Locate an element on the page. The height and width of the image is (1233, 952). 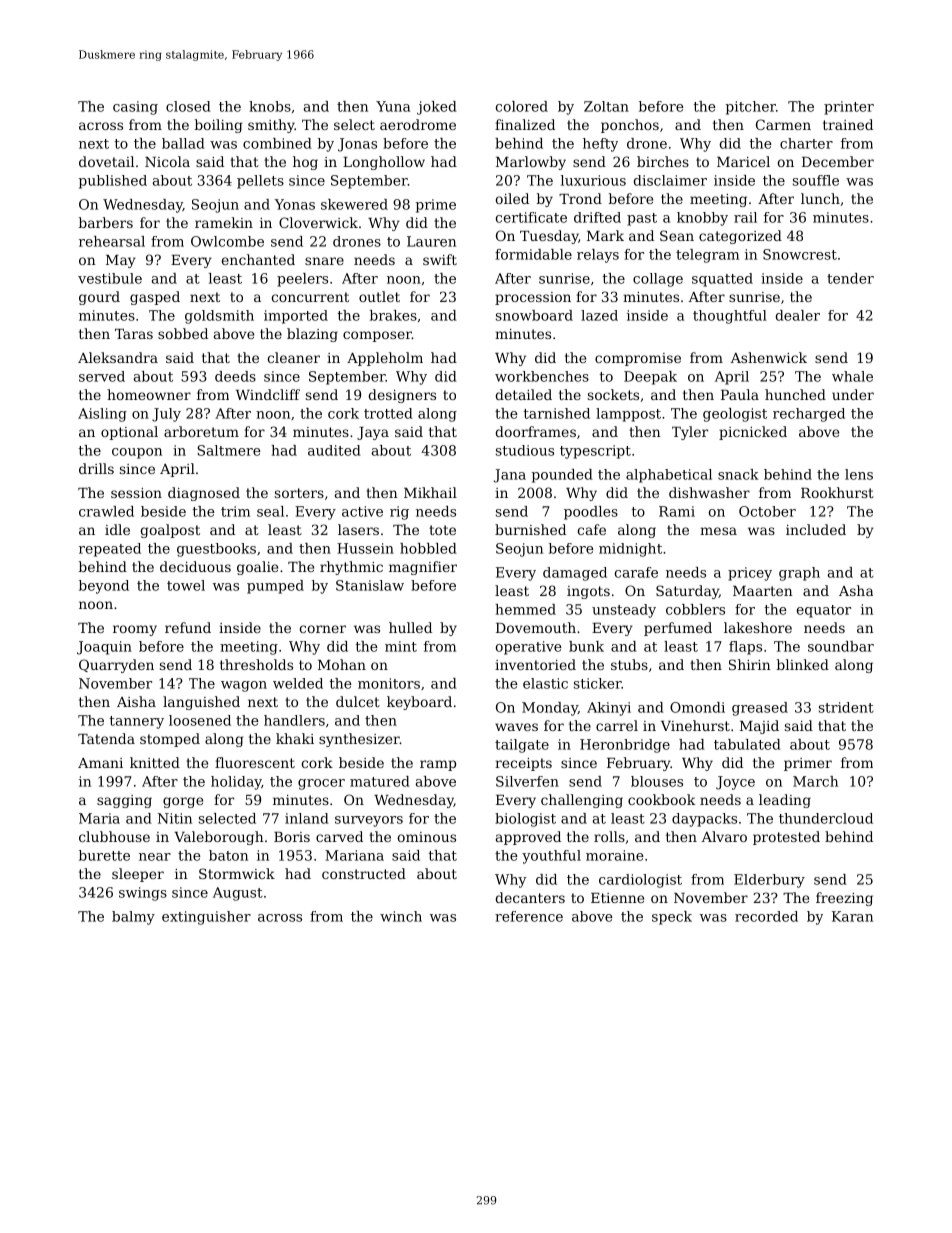
designers is located at coordinates (402, 396).
